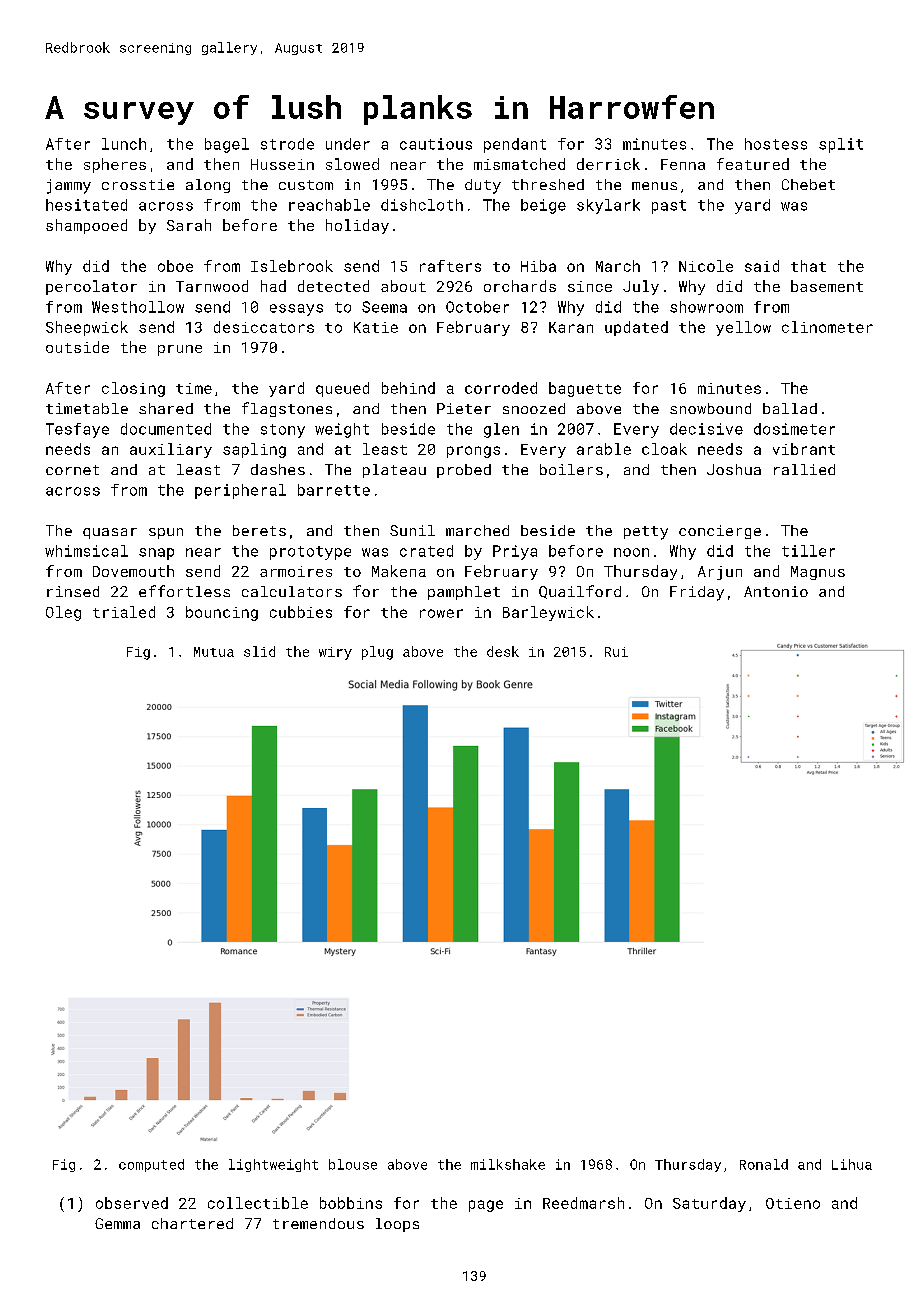 The width and height of the document is (924, 1308). What do you see at coordinates (151, 1165) in the document?
I see `computed` at bounding box center [151, 1165].
